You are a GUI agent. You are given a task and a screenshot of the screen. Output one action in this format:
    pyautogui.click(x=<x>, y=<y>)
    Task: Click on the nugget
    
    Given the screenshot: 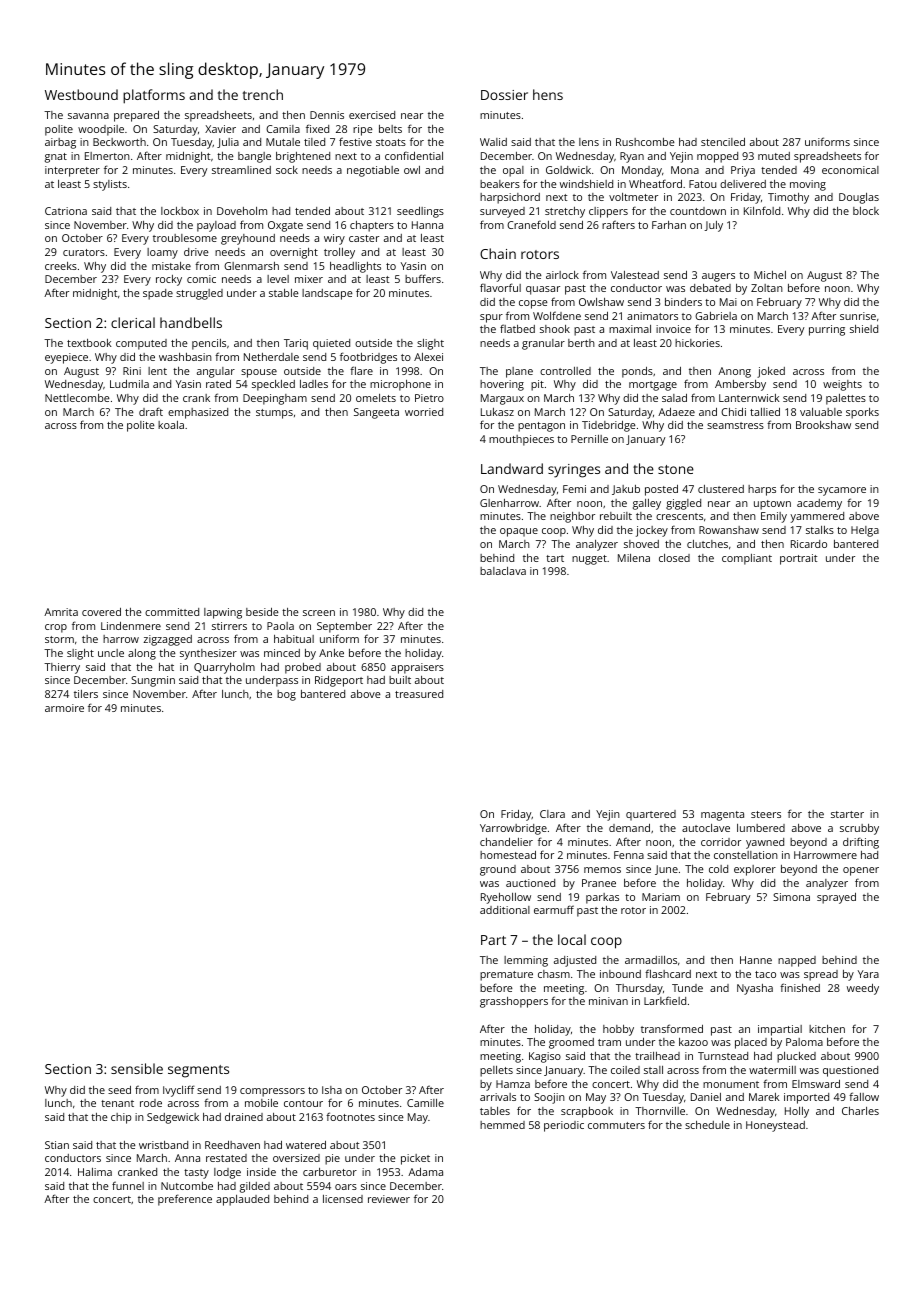 What is the action you would take?
    pyautogui.click(x=589, y=560)
